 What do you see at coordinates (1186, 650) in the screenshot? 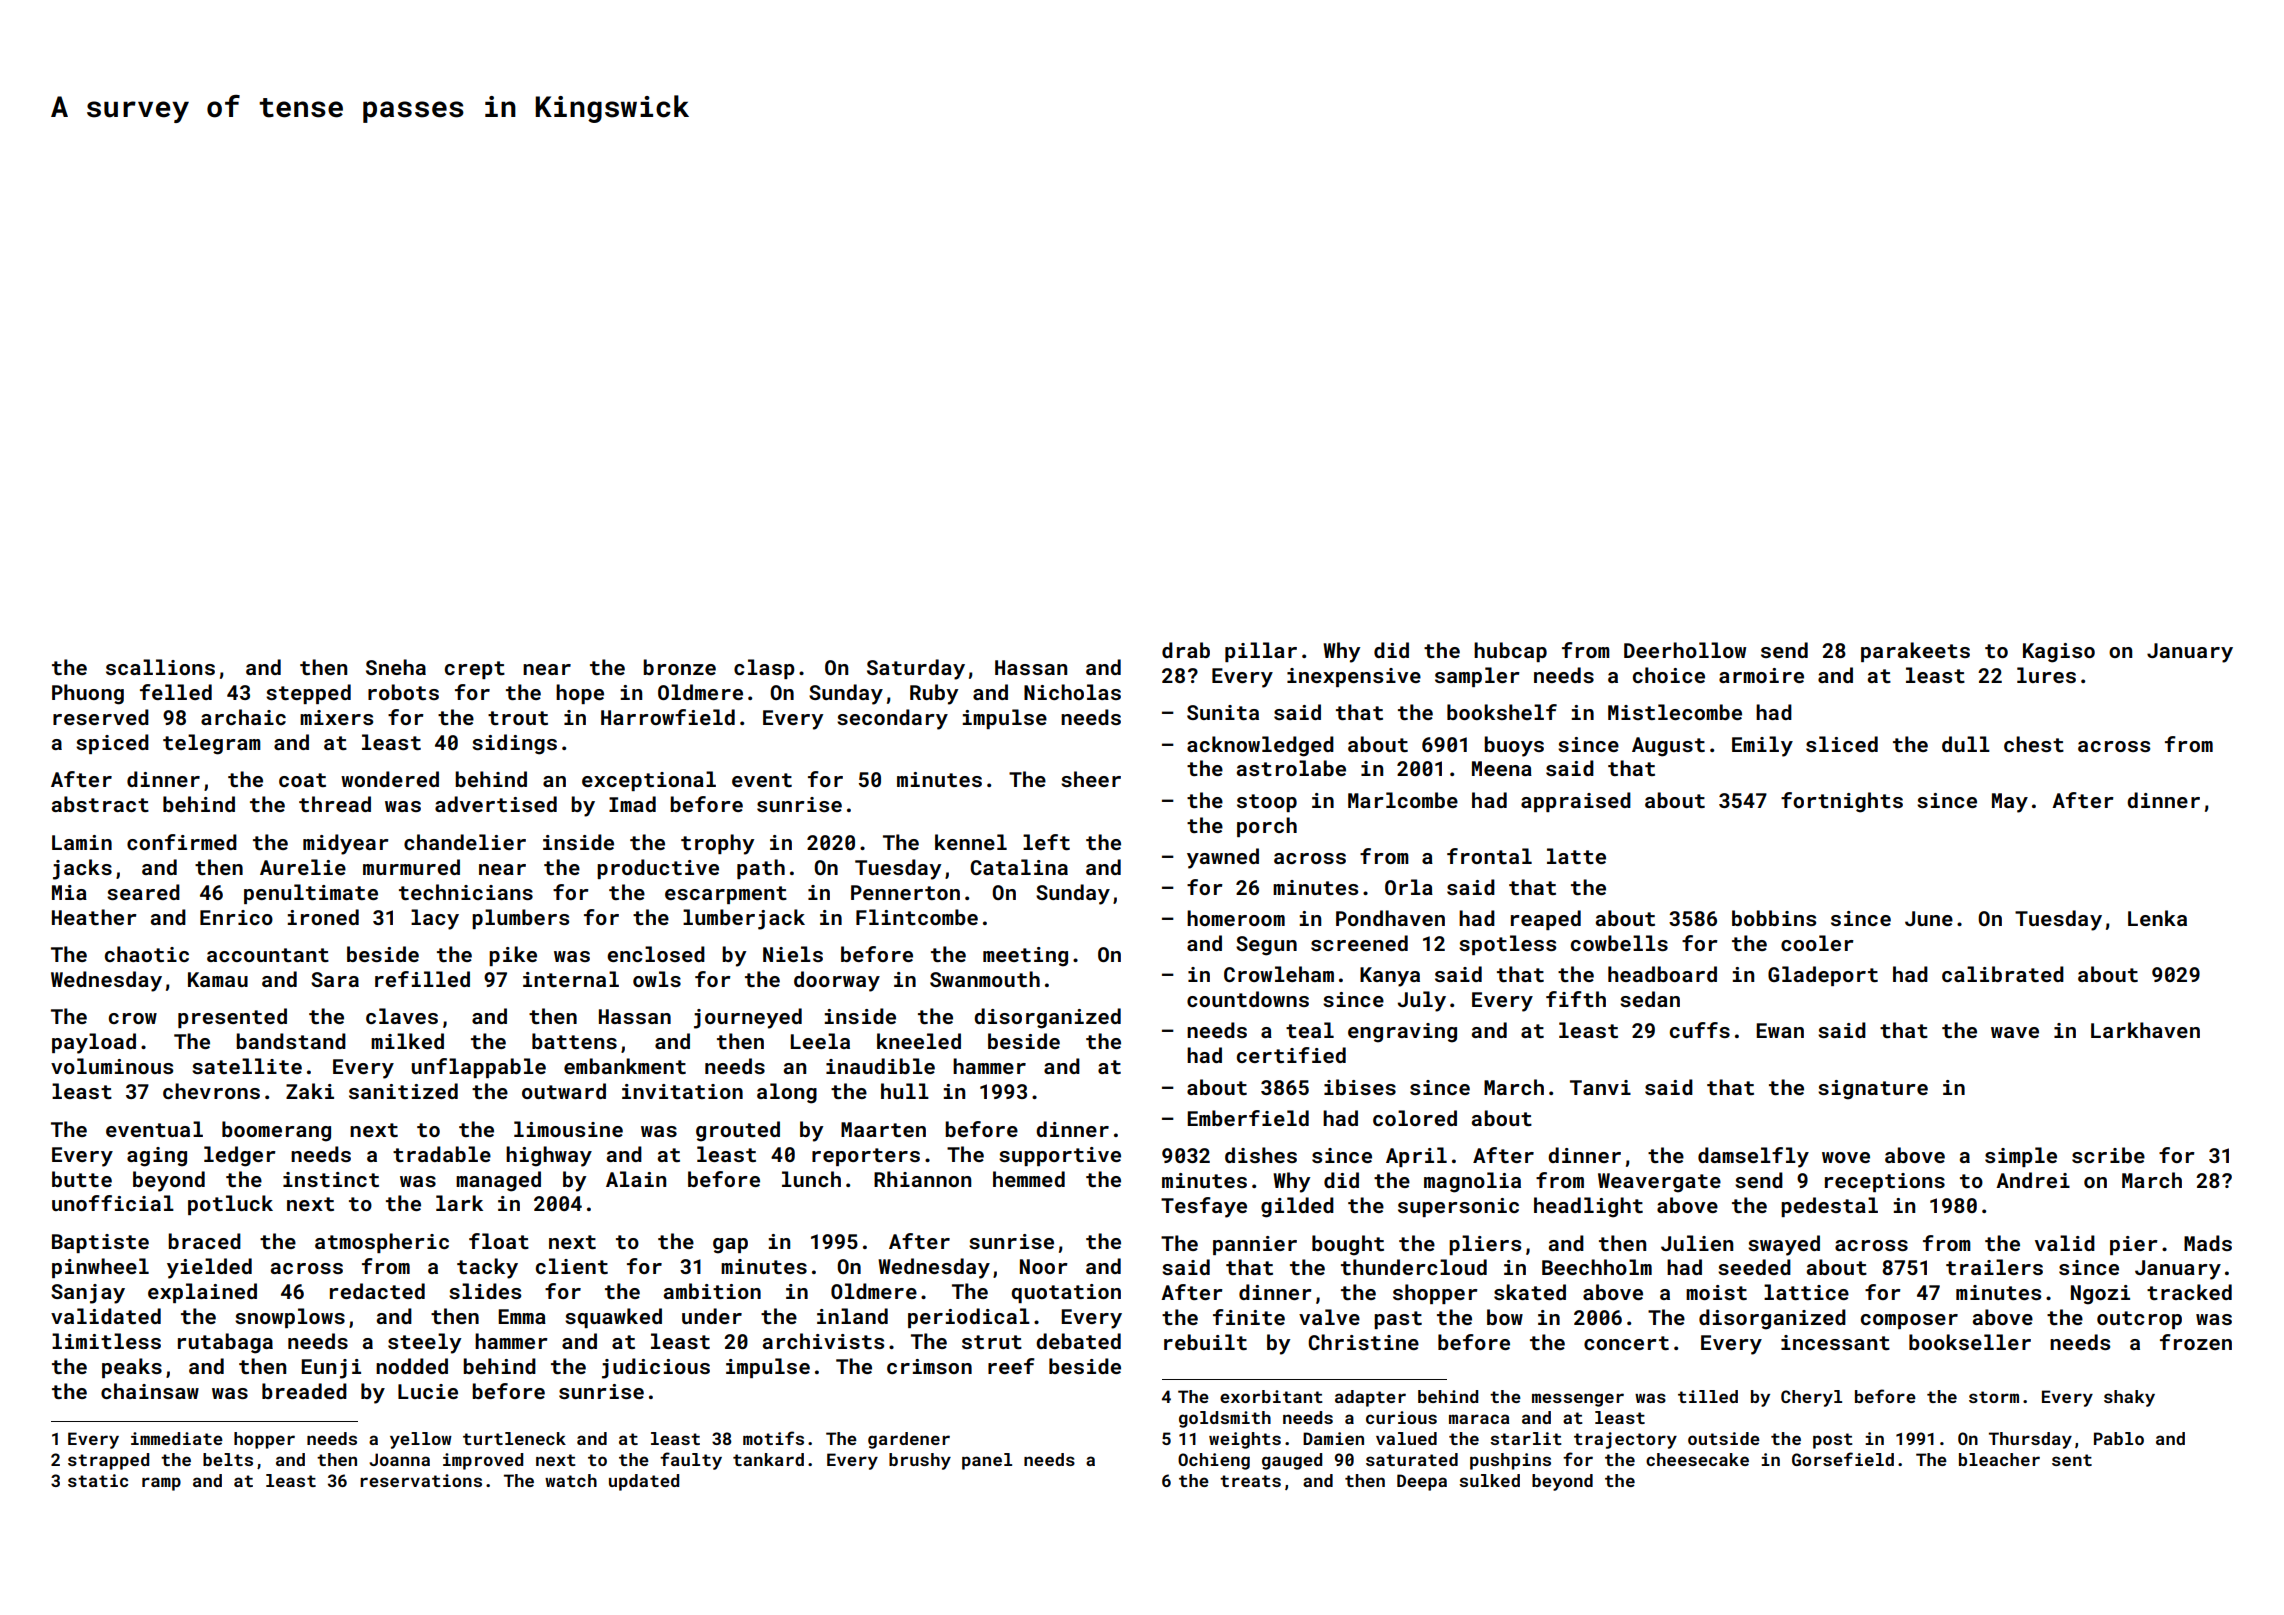
I see `drab` at bounding box center [1186, 650].
